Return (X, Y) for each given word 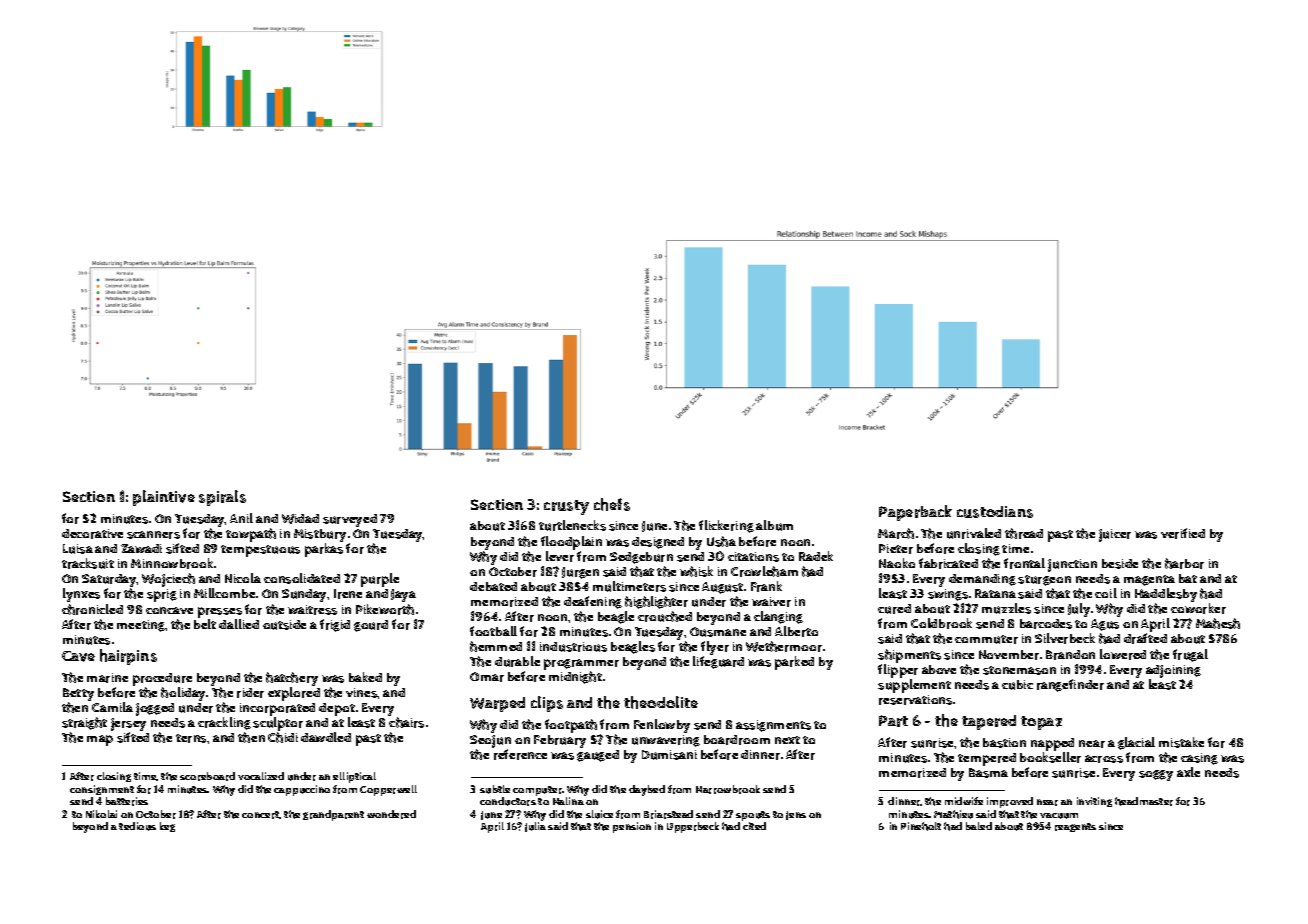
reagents (1075, 827)
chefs (612, 504)
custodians (995, 512)
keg (167, 827)
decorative (92, 534)
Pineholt (921, 826)
